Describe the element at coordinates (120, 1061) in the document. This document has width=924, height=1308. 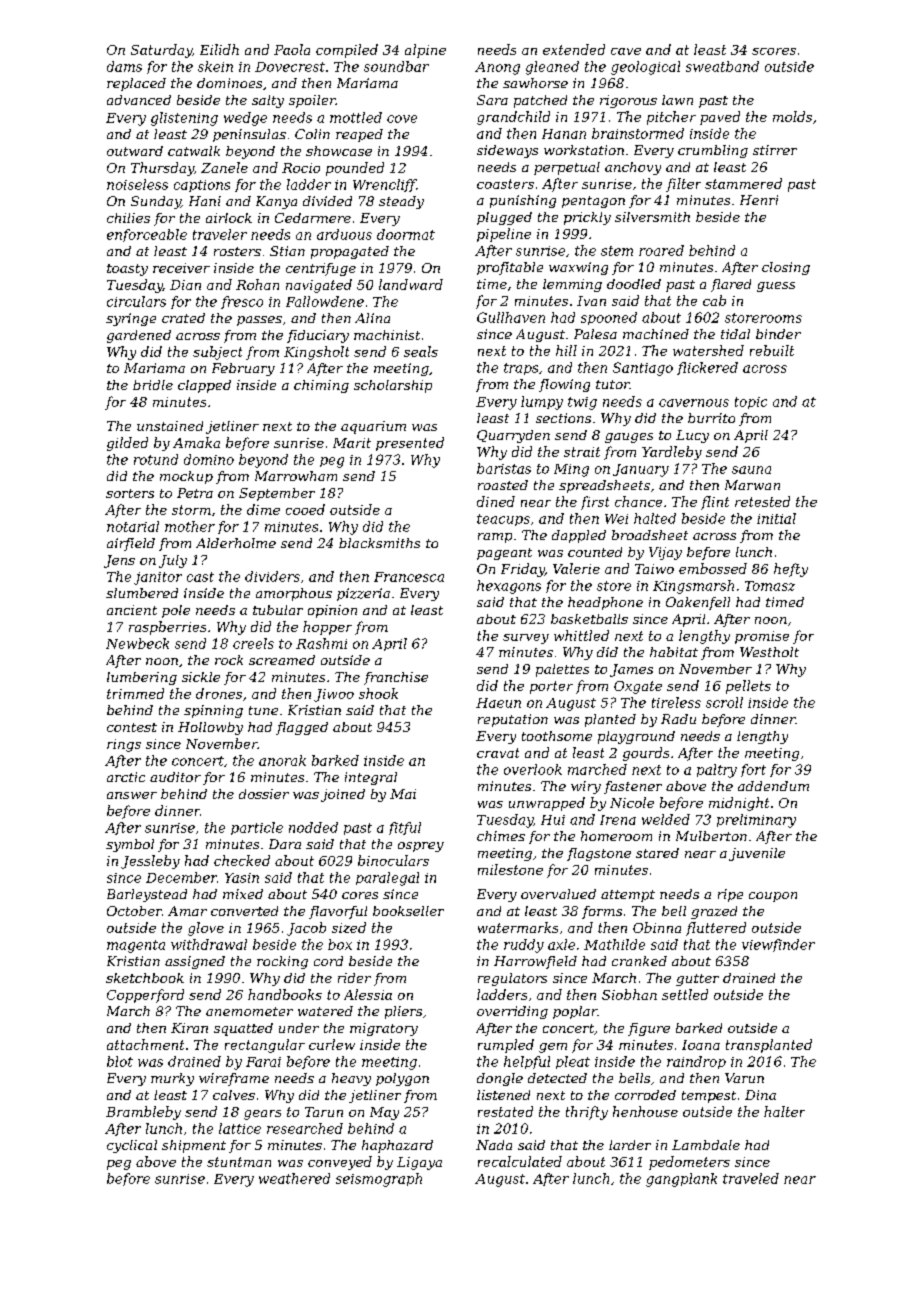
I see `blot` at that location.
